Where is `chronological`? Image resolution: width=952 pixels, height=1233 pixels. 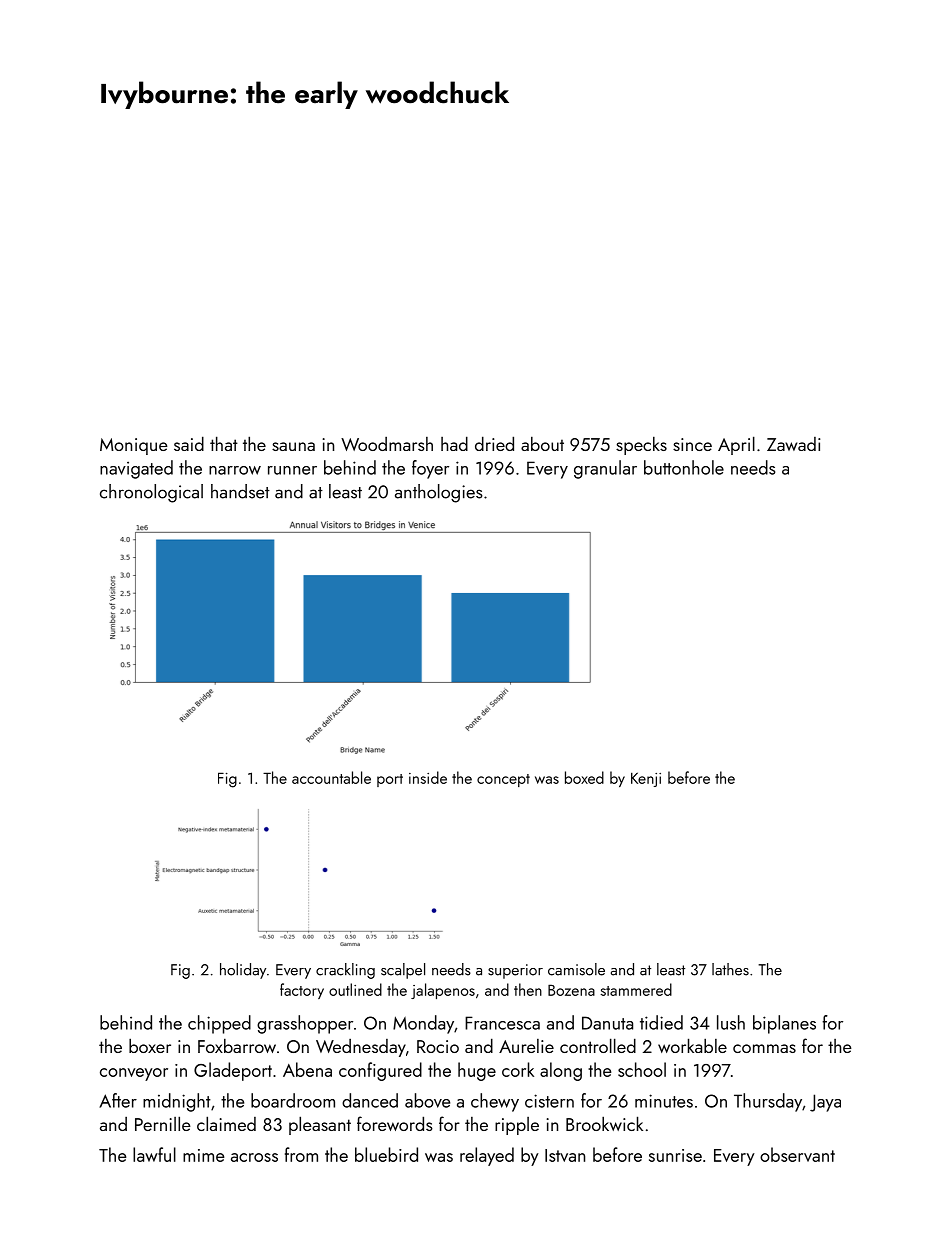
chronological is located at coordinates (151, 493).
